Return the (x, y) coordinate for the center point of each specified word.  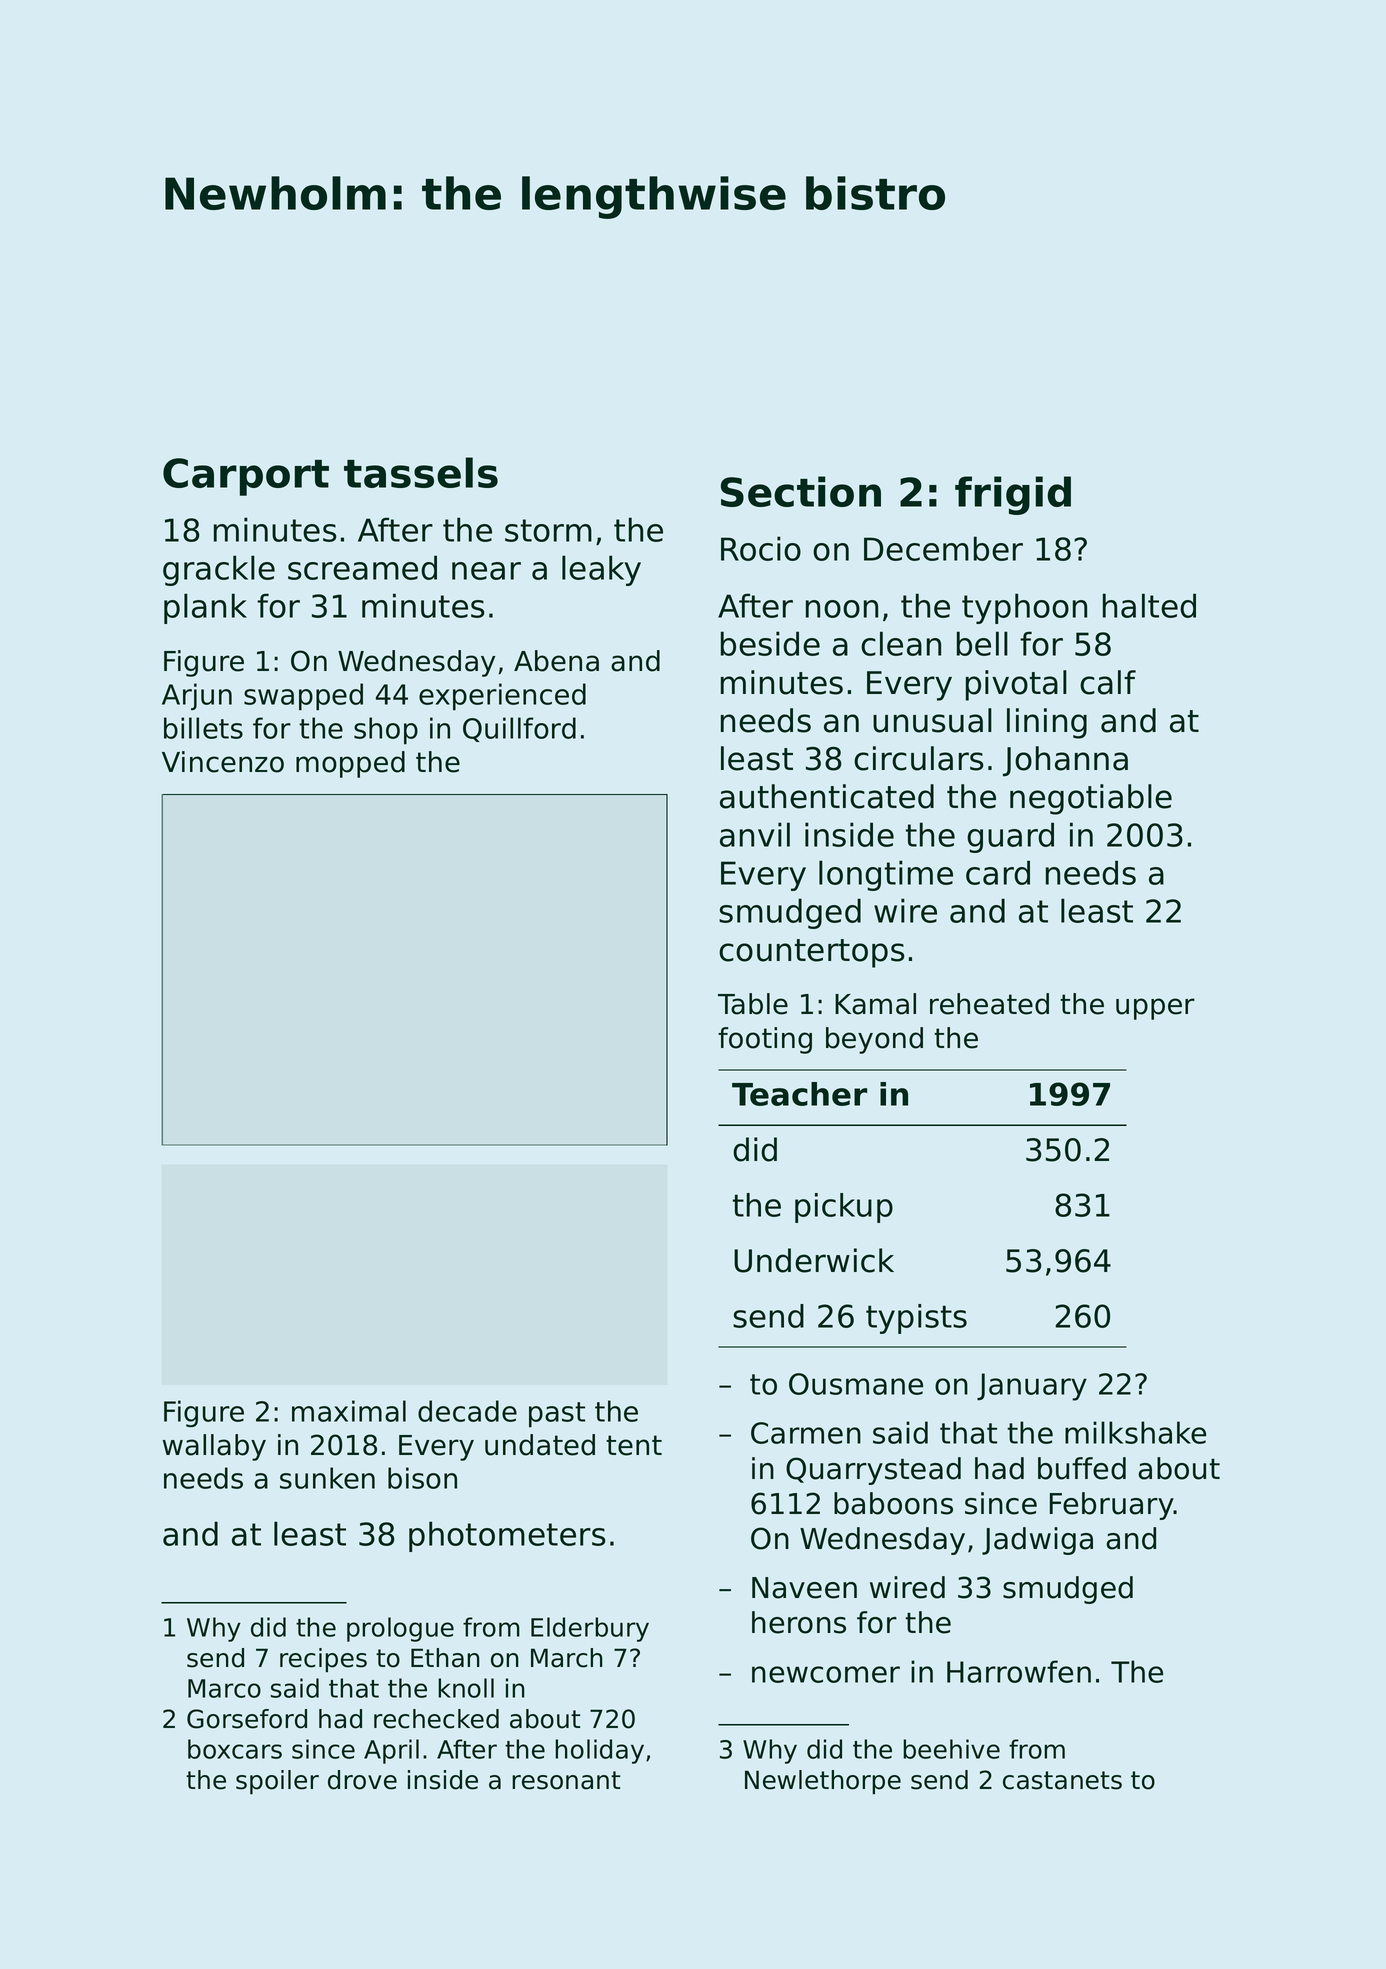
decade (467, 1411)
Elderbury (590, 1629)
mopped (350, 764)
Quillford (519, 729)
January (1032, 1387)
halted (1149, 605)
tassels (421, 472)
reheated (989, 1004)
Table (753, 1004)
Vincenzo (223, 762)
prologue (400, 1629)
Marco (224, 1688)
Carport (246, 477)
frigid (1013, 495)
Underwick (814, 1260)
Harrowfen (1019, 1671)
